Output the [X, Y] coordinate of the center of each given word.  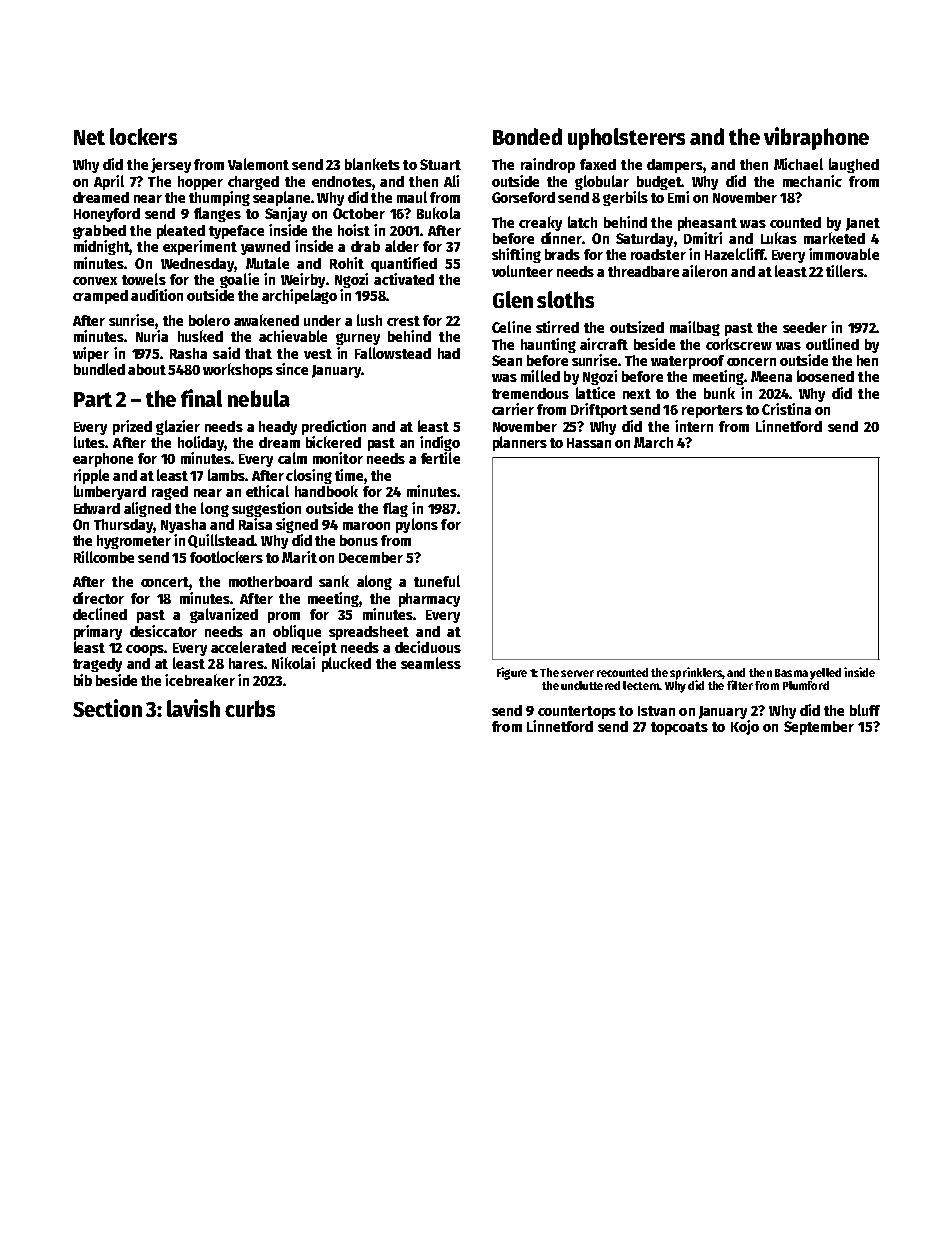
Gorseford [523, 197]
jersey [171, 165]
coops [145, 650]
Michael [798, 164]
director [98, 598]
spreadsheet [369, 633]
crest [403, 321]
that [258, 353]
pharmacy [429, 600]
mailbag [695, 328]
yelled [825, 674]
